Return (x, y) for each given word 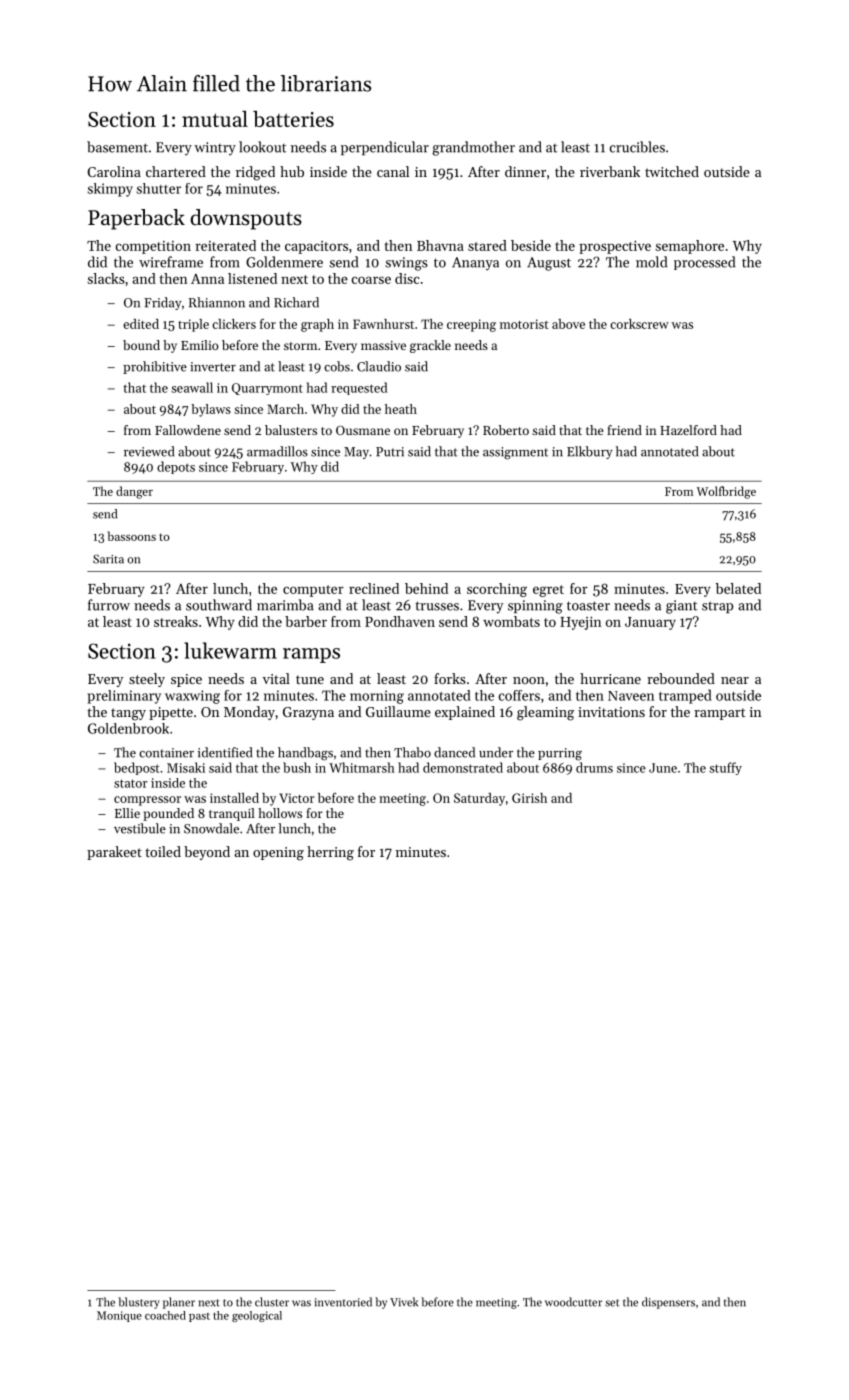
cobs (337, 366)
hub (292, 171)
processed (704, 263)
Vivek (404, 1302)
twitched (672, 171)
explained (465, 713)
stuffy (725, 768)
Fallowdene (188, 430)
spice (186, 680)
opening (278, 854)
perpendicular (385, 148)
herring (330, 853)
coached (165, 1315)
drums (594, 767)
